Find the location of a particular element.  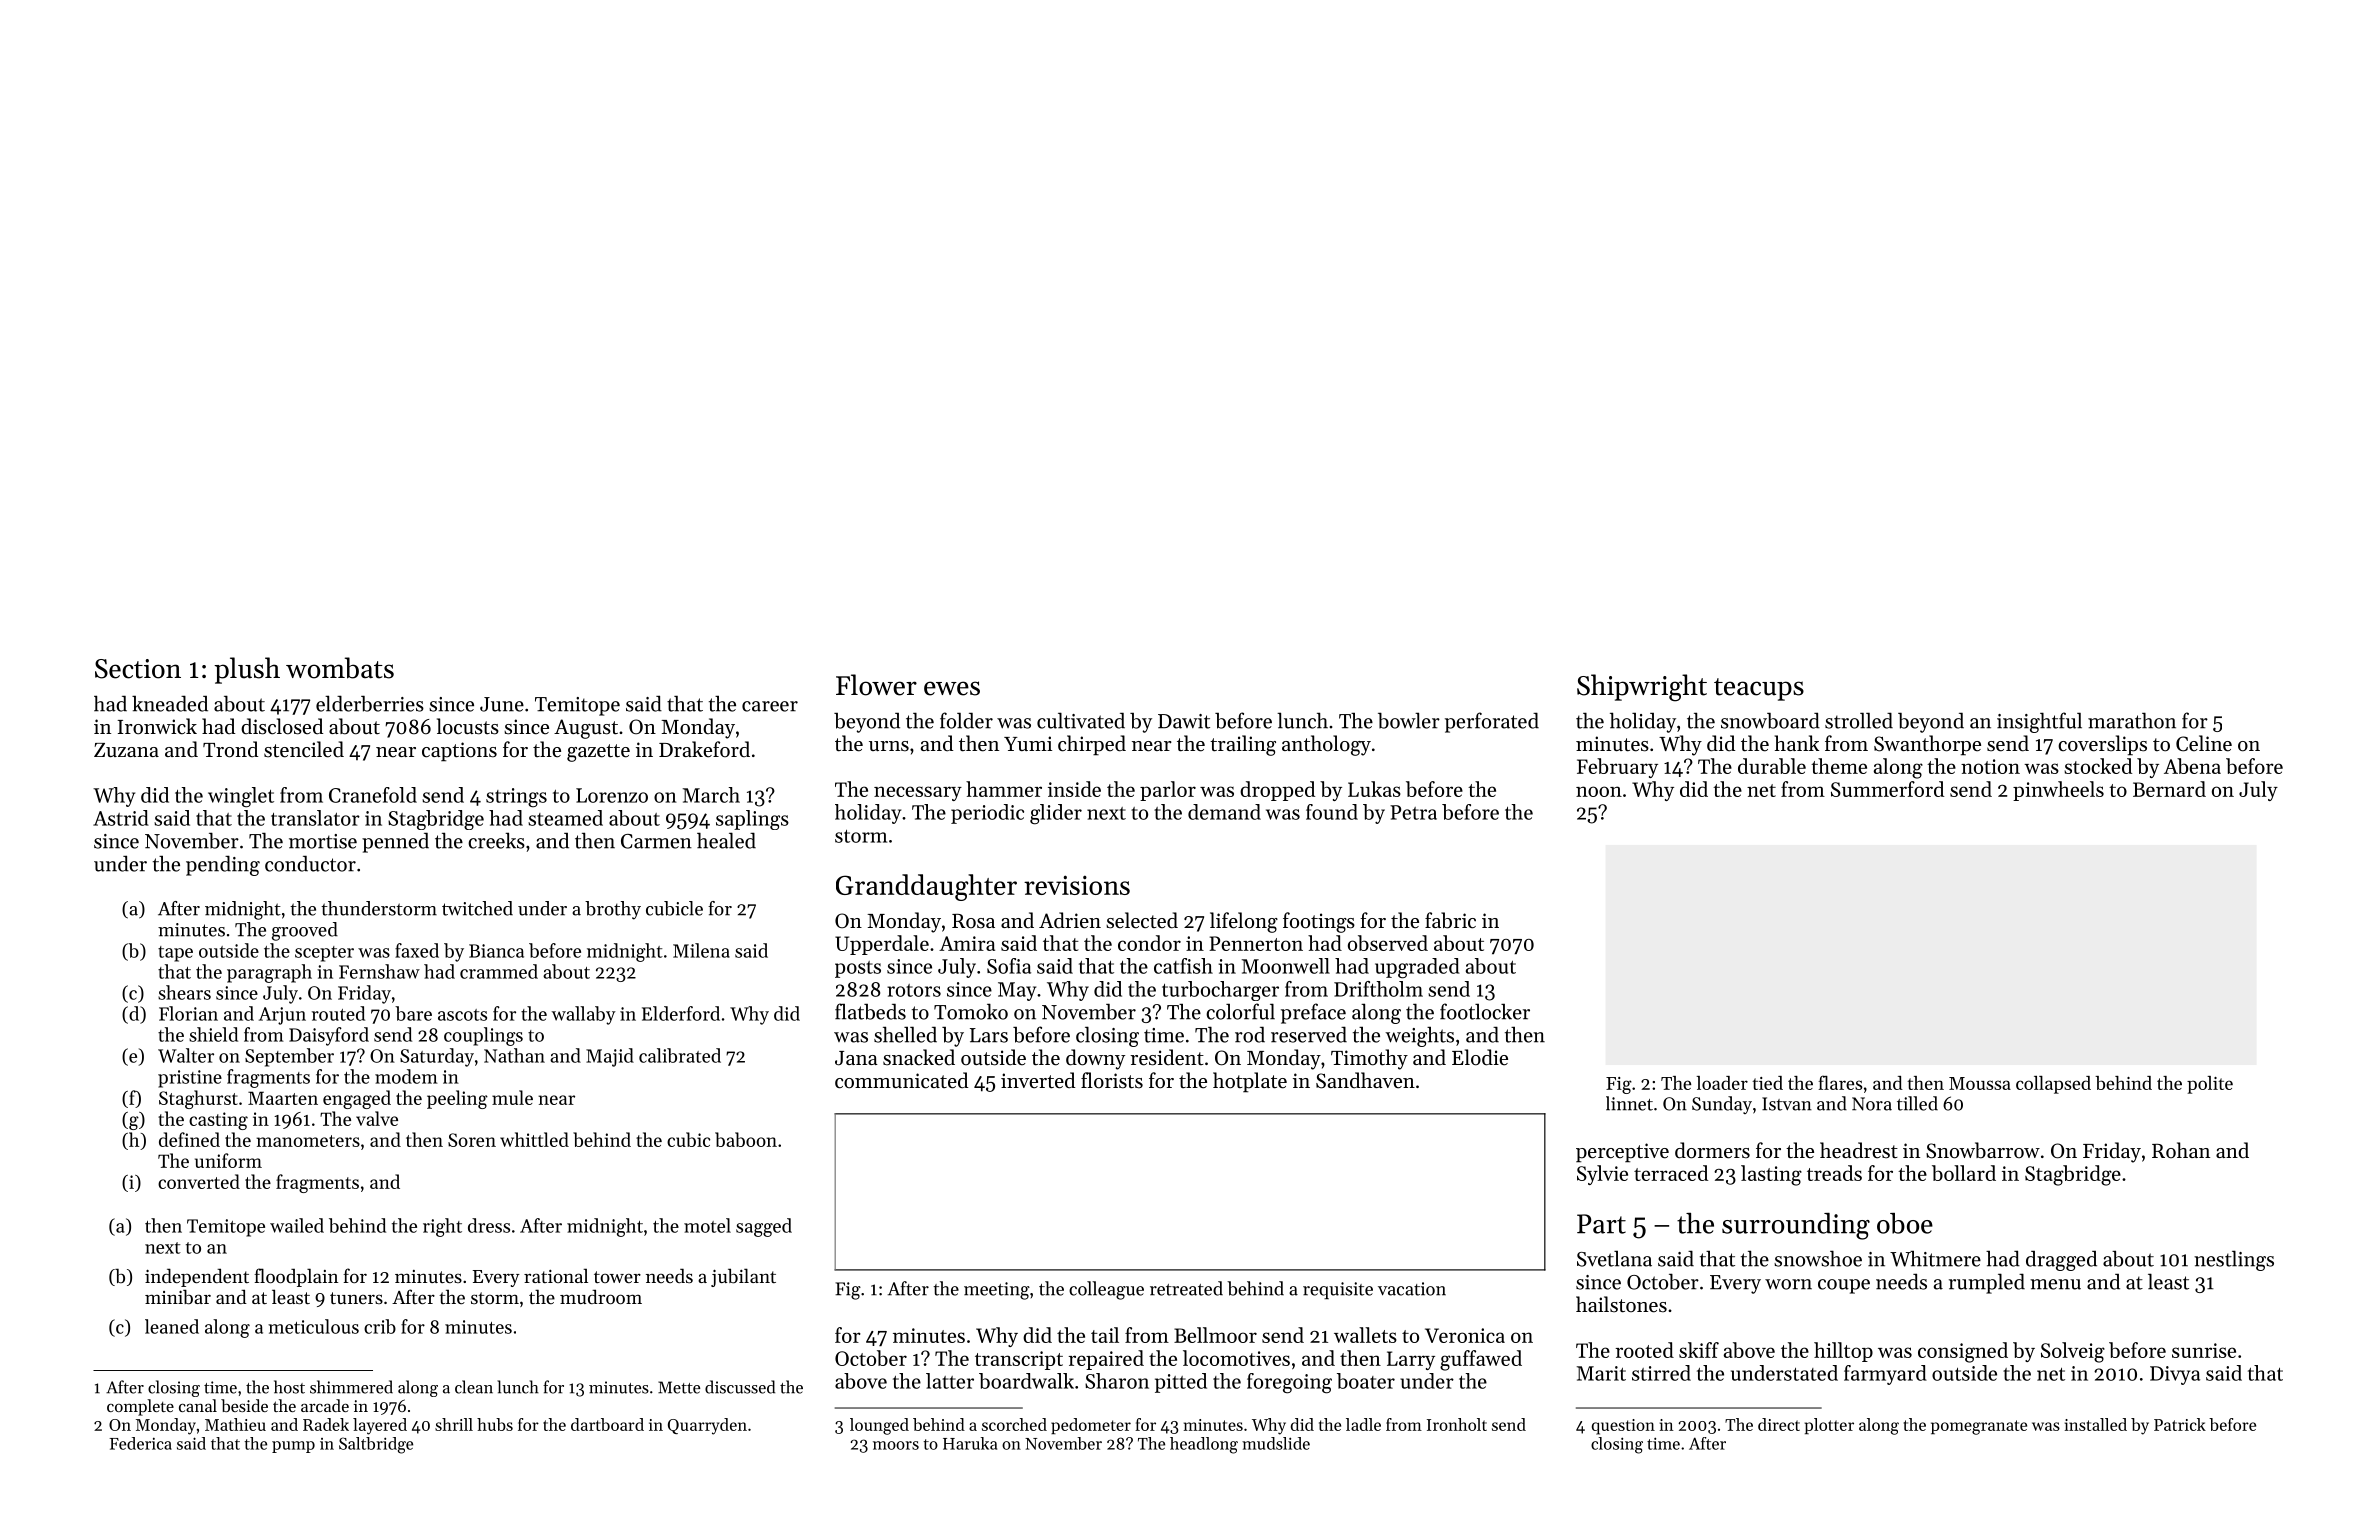

Ironwick is located at coordinates (157, 726).
